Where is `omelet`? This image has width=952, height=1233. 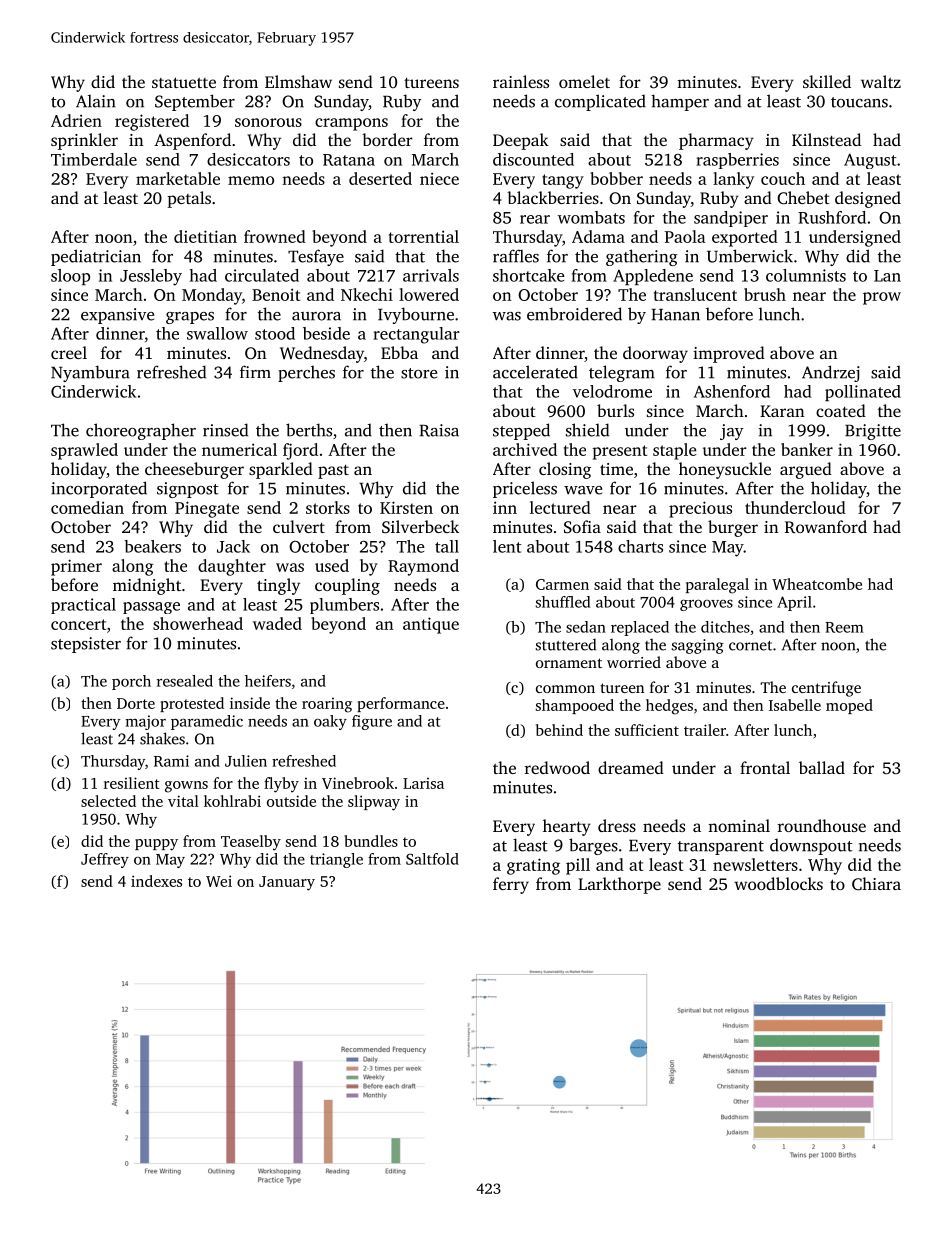
omelet is located at coordinates (584, 81).
